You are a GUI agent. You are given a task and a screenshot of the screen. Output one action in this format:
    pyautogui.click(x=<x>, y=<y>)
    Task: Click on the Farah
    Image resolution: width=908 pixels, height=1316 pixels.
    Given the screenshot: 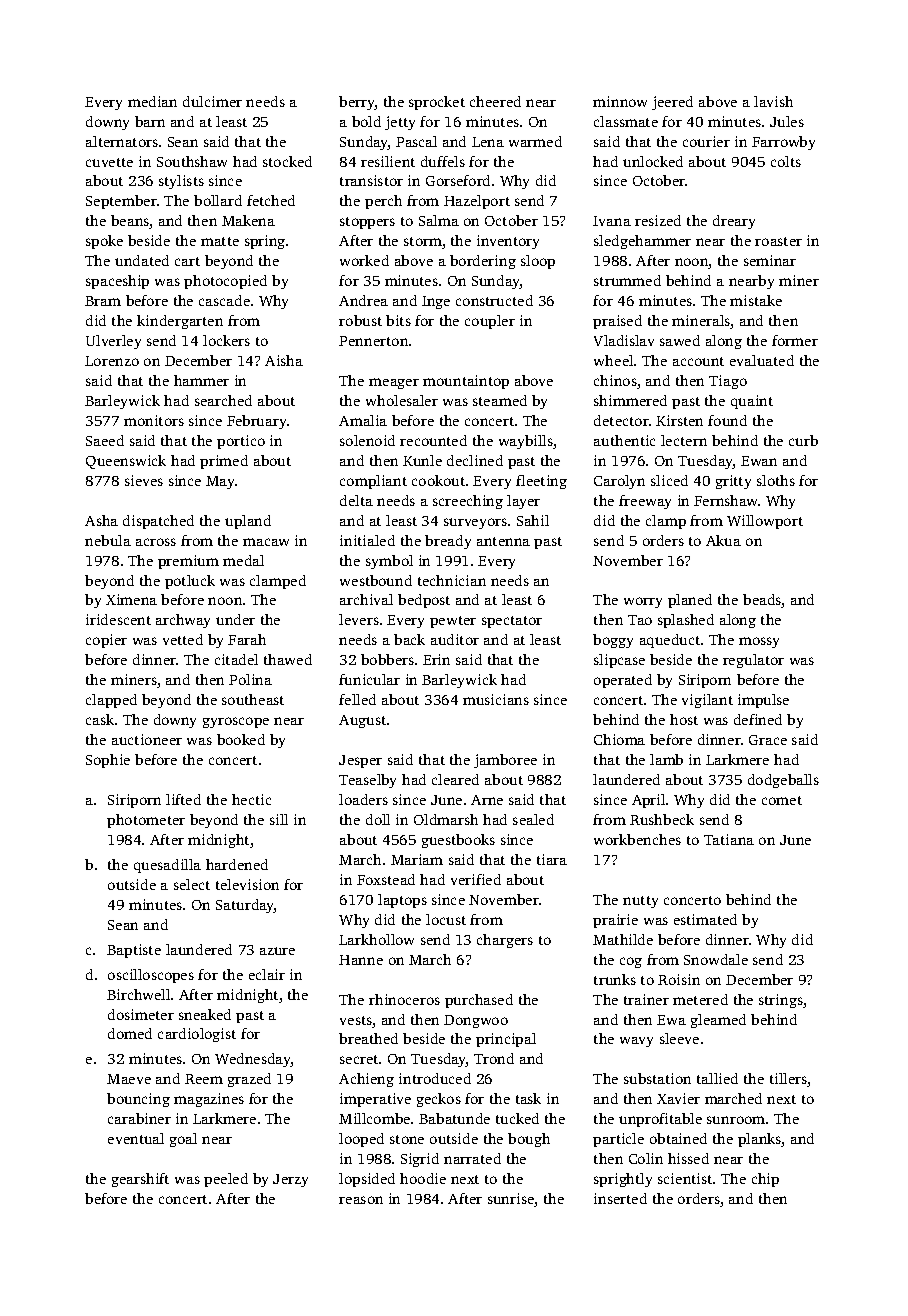 What is the action you would take?
    pyautogui.click(x=247, y=639)
